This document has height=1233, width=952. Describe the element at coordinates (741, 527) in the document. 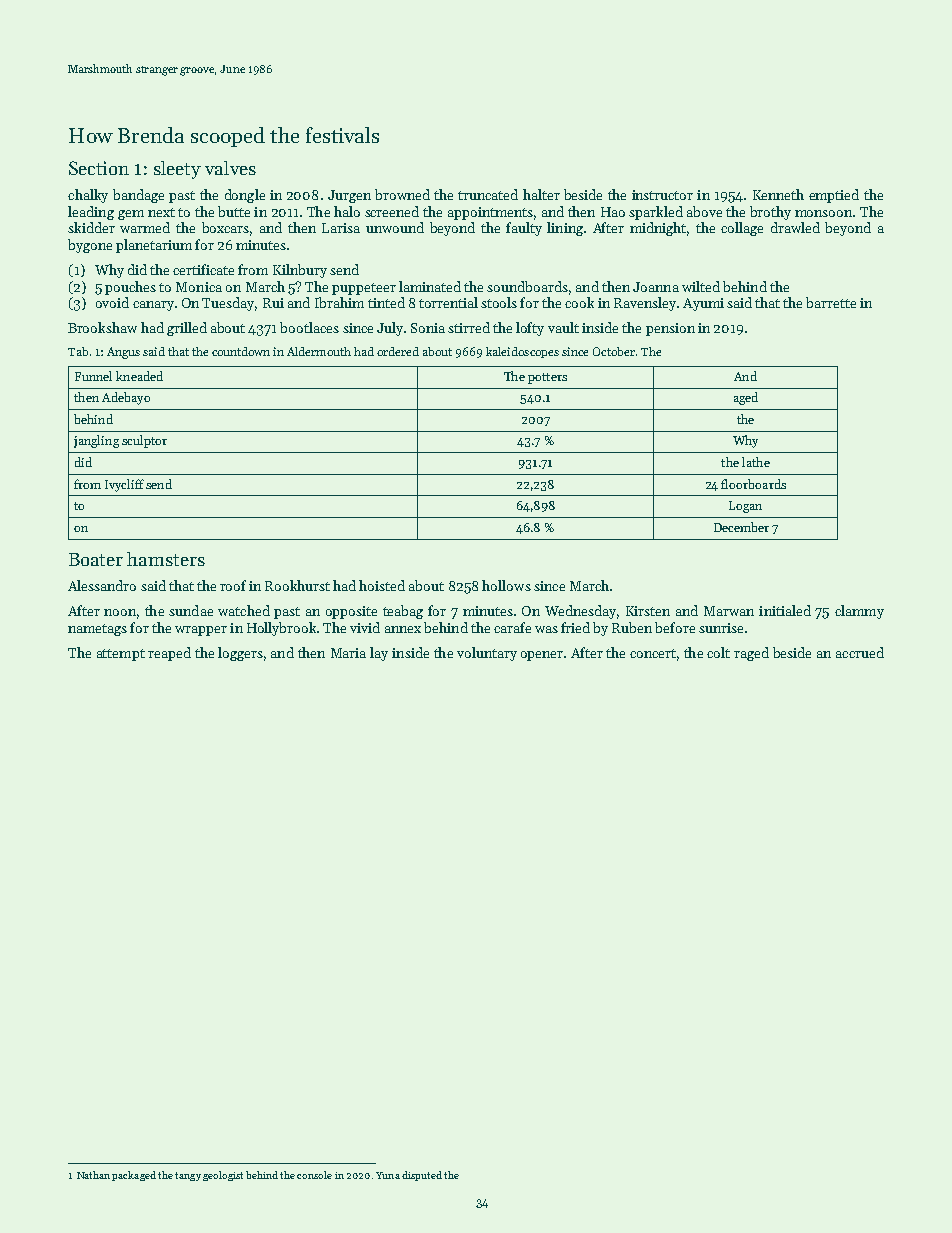

I see `December` at that location.
